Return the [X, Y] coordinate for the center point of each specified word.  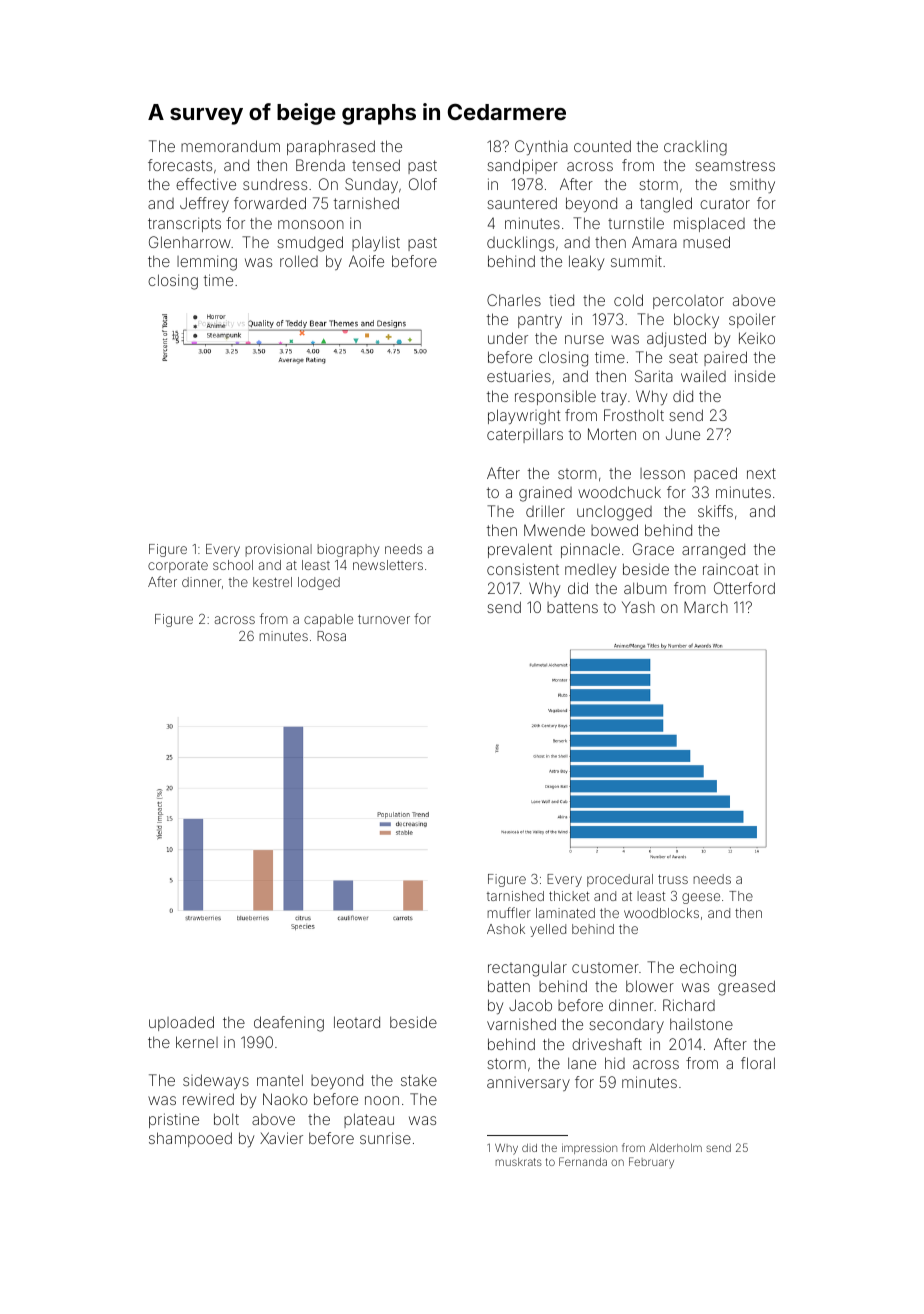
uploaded [181, 1023]
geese [701, 898]
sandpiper [522, 166]
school [233, 565]
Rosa [331, 636]
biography [348, 550]
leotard [357, 1022]
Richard [689, 1005]
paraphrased [331, 147]
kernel [197, 1042]
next [761, 473]
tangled [666, 205]
